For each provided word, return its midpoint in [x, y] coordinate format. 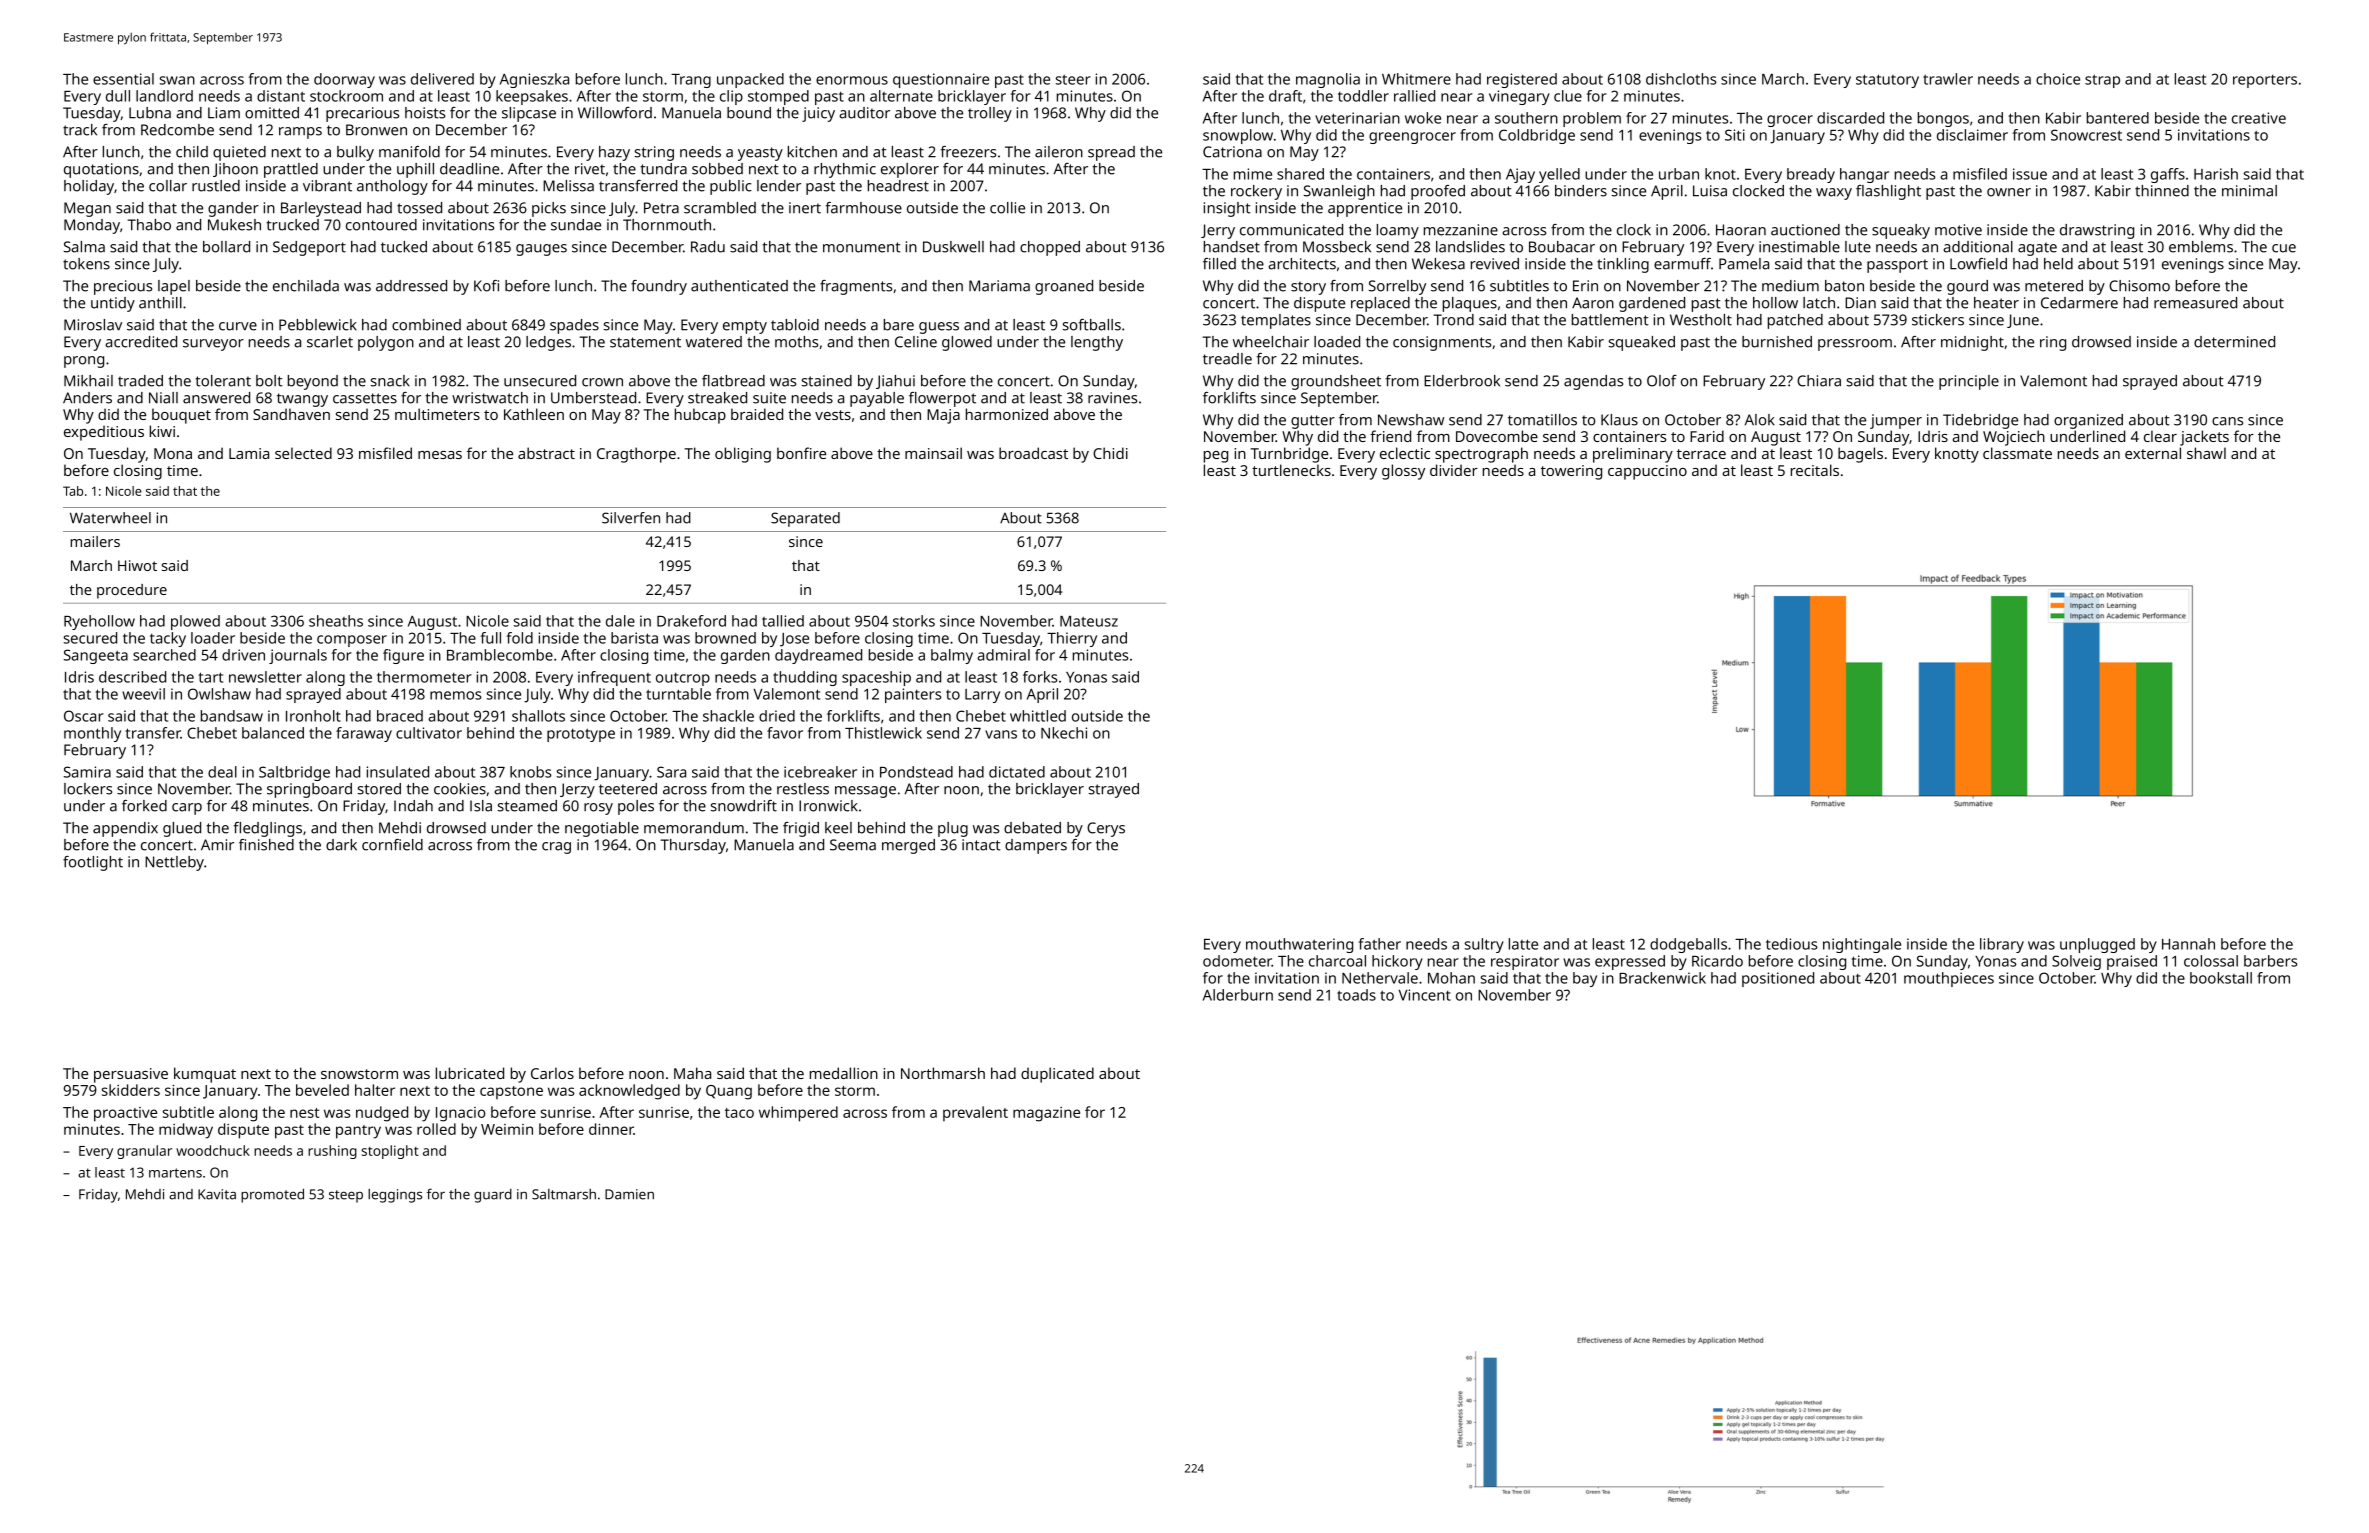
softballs [1092, 325]
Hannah [2188, 944]
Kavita [217, 1194]
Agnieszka [534, 80]
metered [2054, 286]
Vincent [1425, 995]
